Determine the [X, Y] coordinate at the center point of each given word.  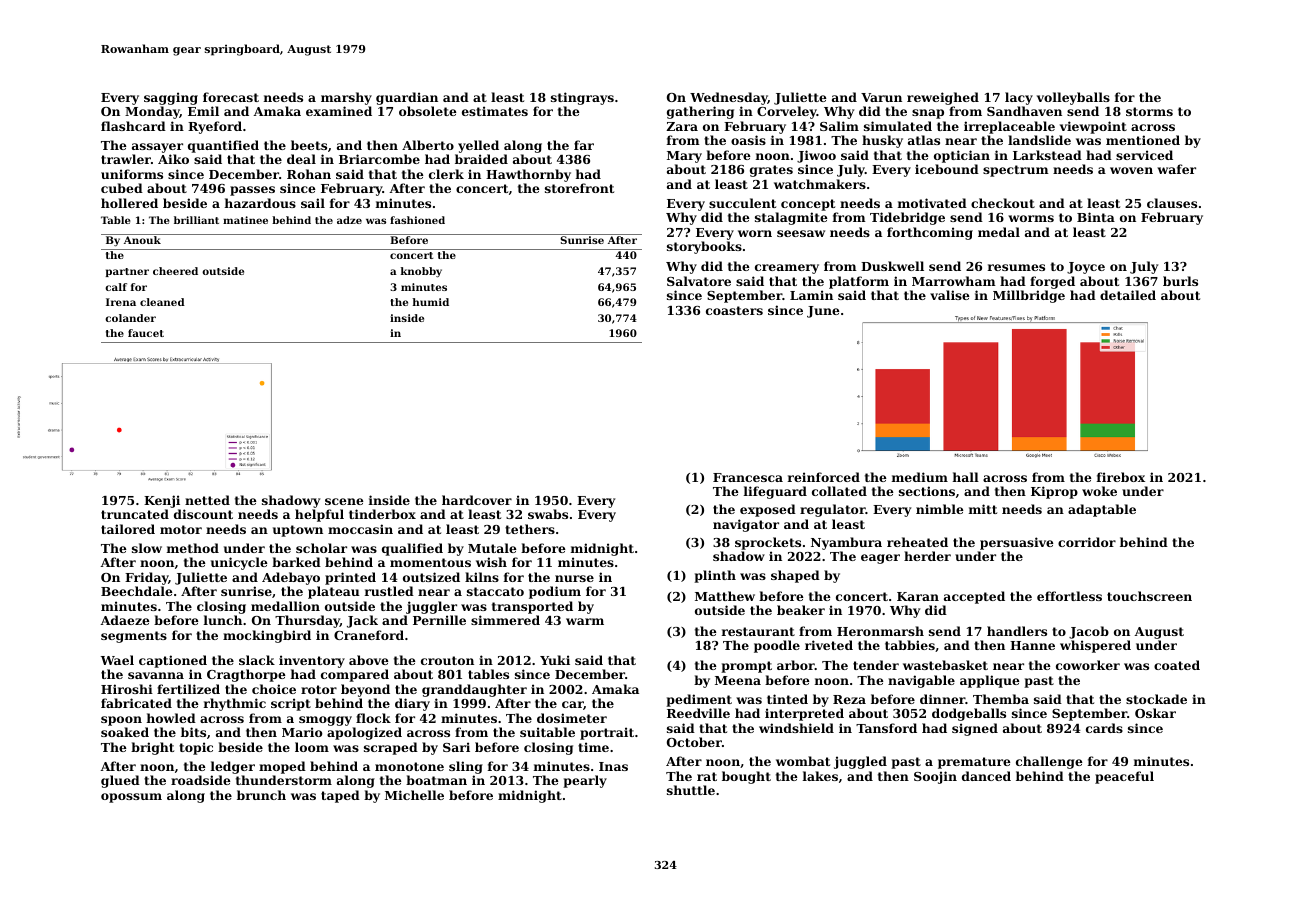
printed [350, 578]
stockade [1156, 699]
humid [430, 302]
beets [309, 145]
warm [585, 621]
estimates [495, 111]
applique [989, 681]
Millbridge [1029, 296]
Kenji [162, 501]
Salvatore [699, 281]
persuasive [1016, 543]
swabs [548, 514]
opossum [131, 798]
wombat [803, 761]
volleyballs [1073, 98]
